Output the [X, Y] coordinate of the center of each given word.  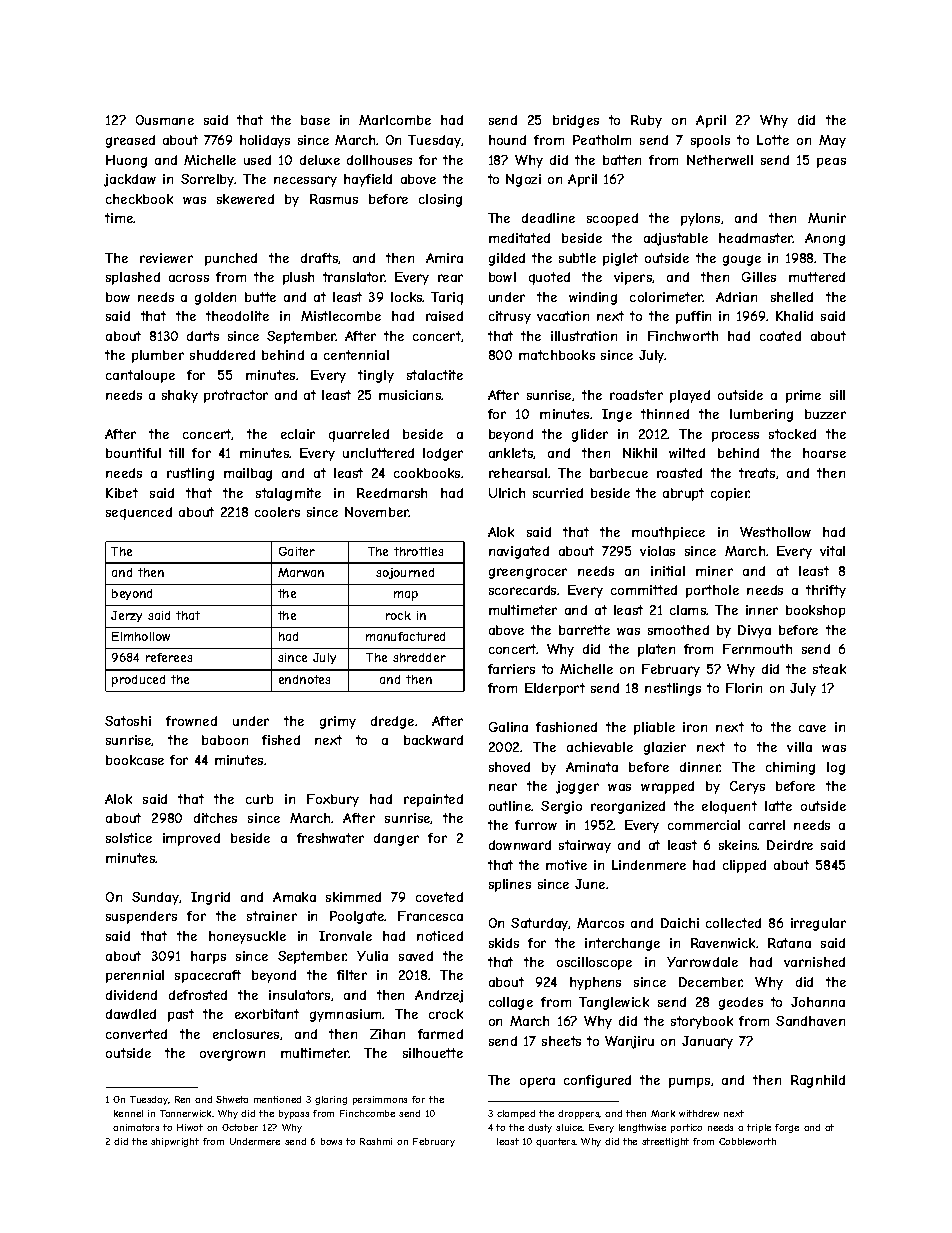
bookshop [815, 611]
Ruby [646, 121]
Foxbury [333, 800]
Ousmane [165, 120]
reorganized [628, 807]
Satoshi [128, 721]
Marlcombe [395, 120]
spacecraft [208, 976]
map [406, 596]
